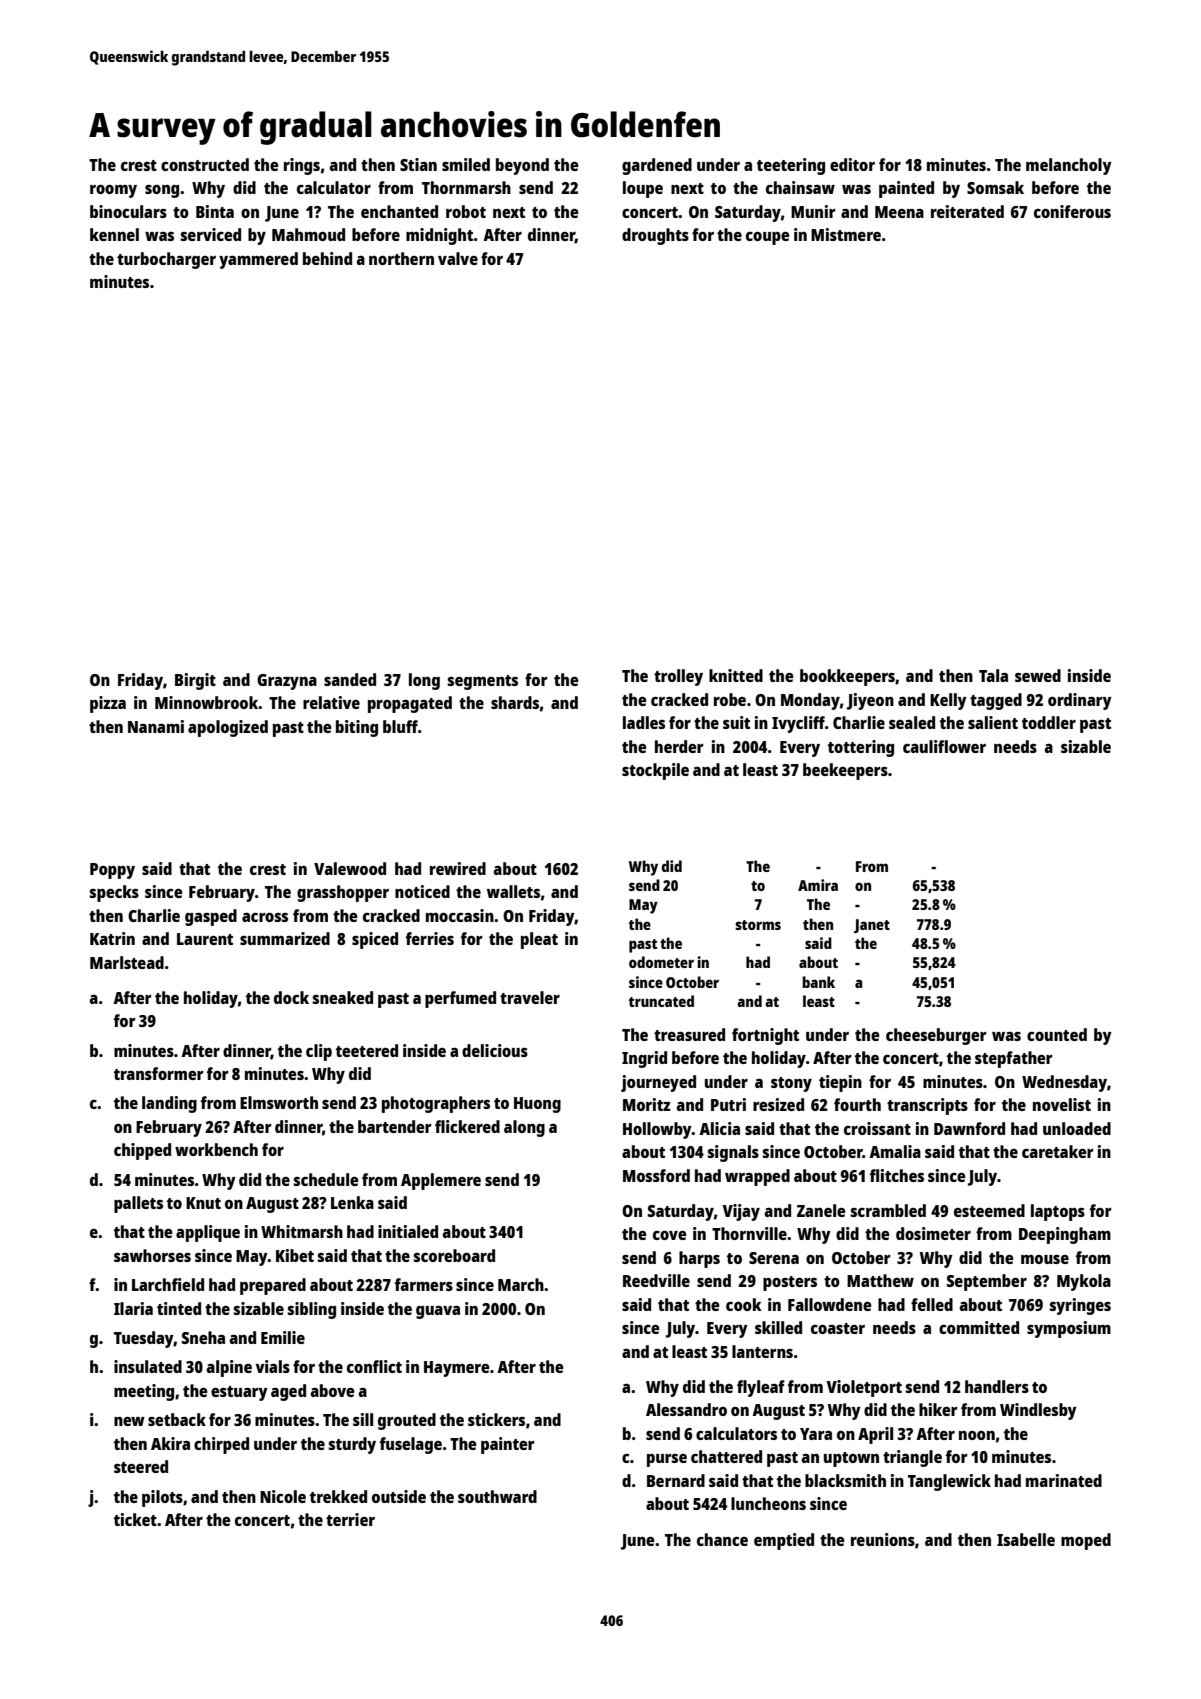  Describe the element at coordinates (872, 926) in the screenshot. I see `Janet` at that location.
